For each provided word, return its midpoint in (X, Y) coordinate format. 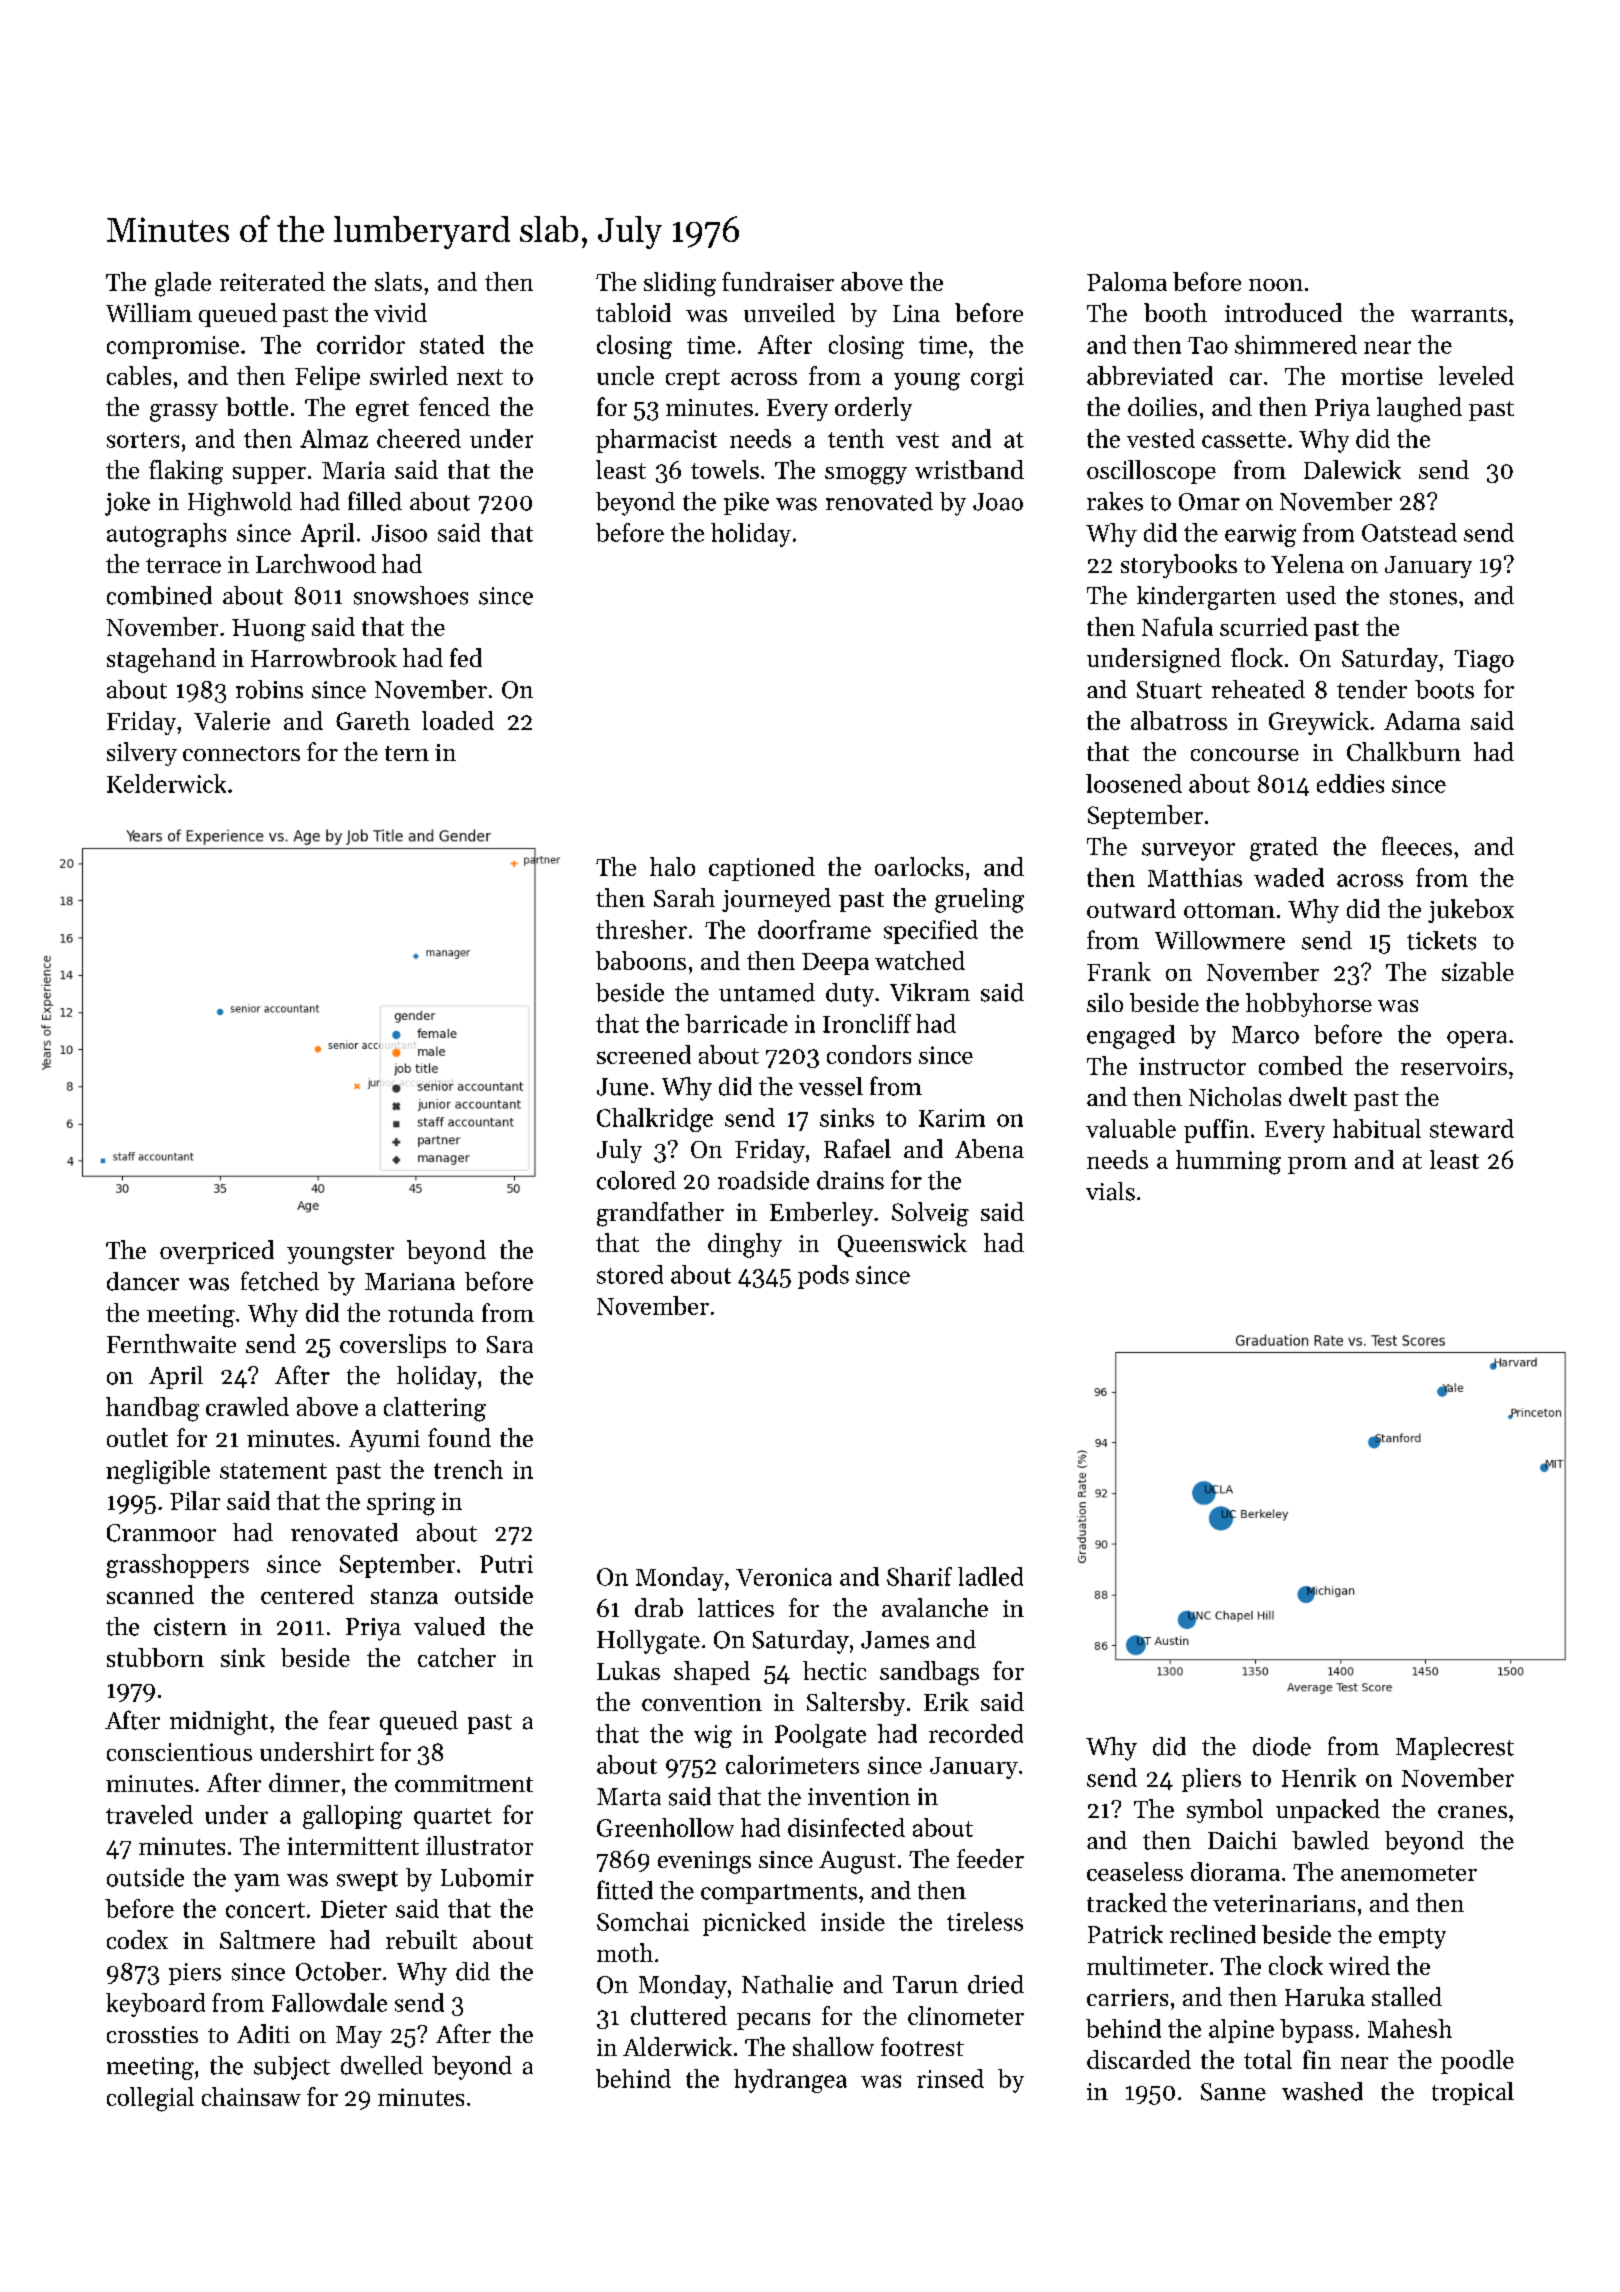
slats (398, 281)
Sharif (919, 1576)
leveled (1476, 375)
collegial (150, 2099)
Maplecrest (1455, 1748)
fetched (280, 1281)
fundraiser (778, 281)
